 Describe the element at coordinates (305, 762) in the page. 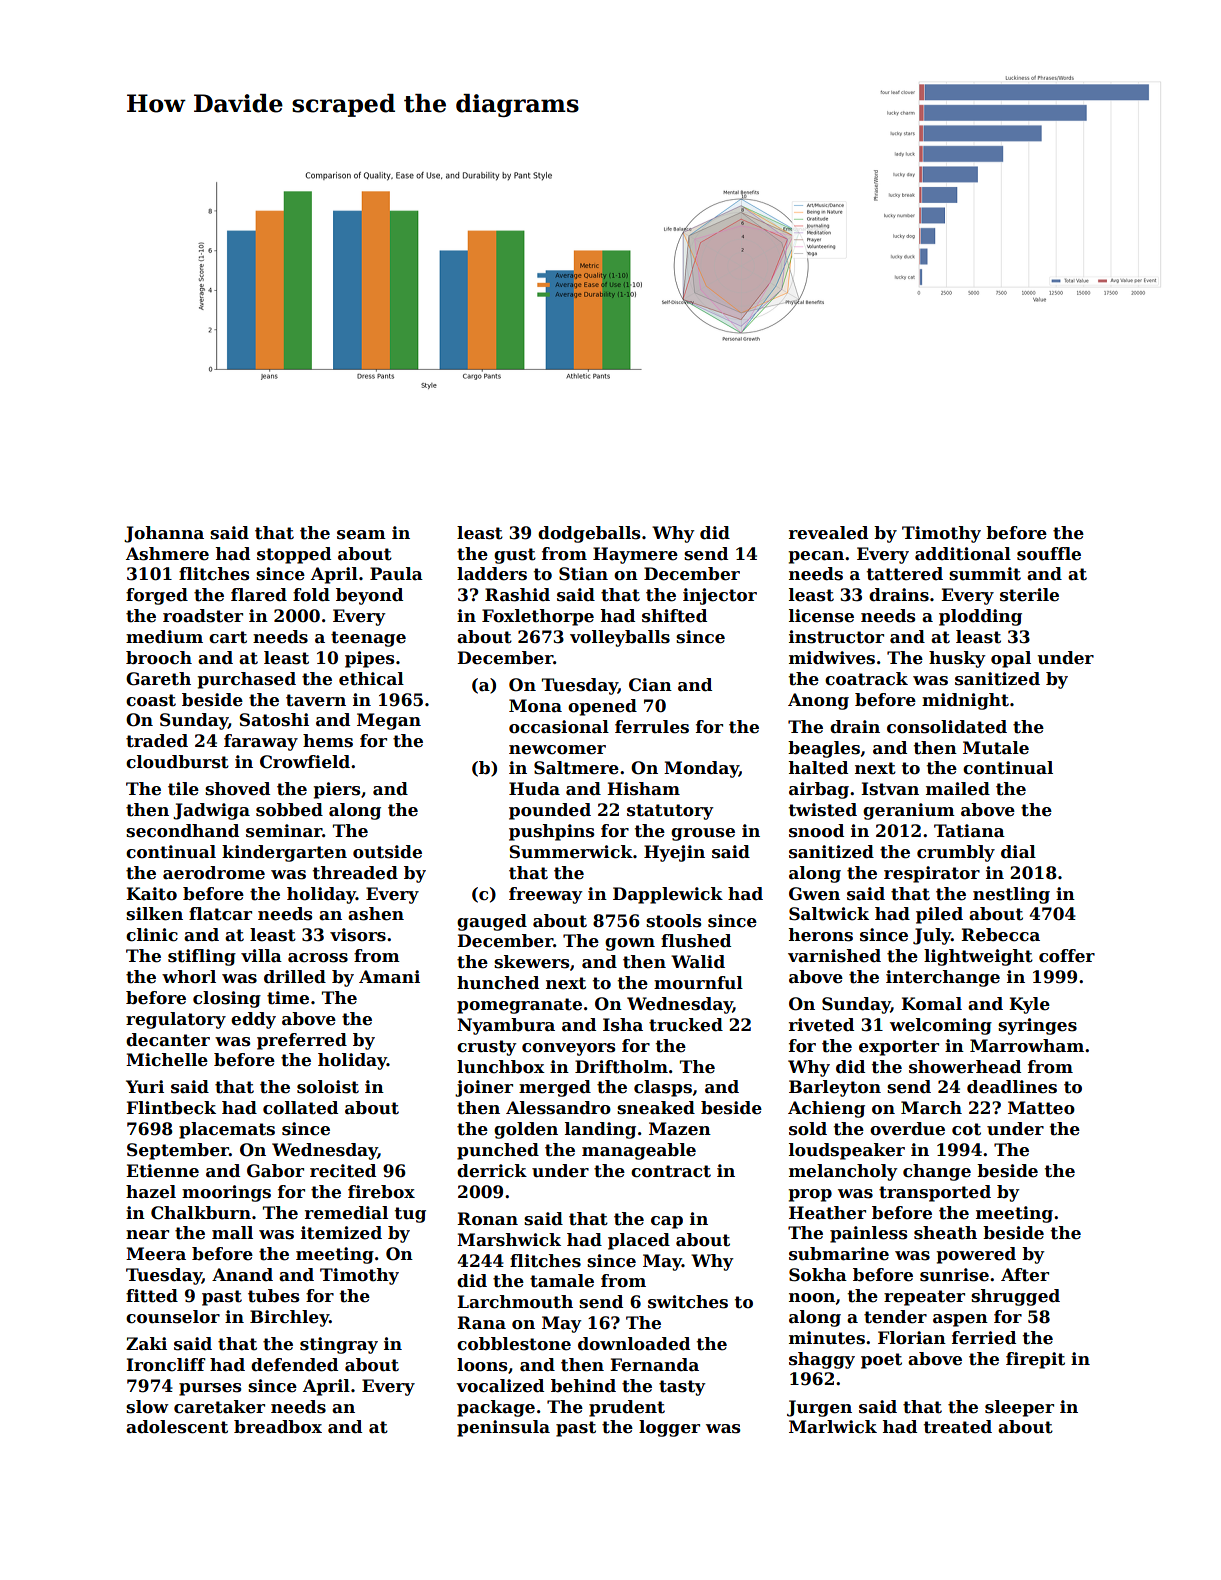

I see `Crowfield` at that location.
